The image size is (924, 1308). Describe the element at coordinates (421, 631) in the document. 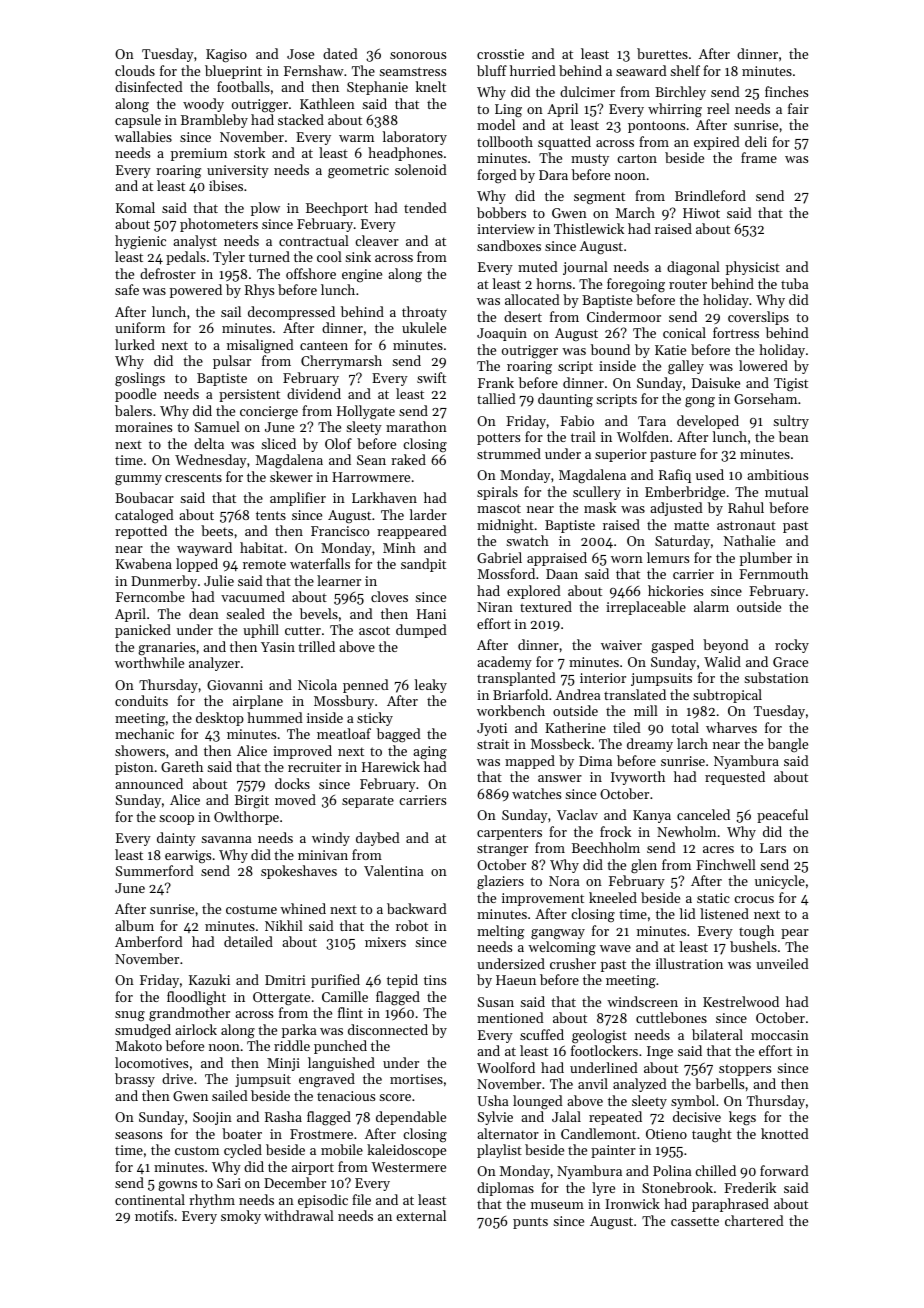

I see `dumped` at that location.
